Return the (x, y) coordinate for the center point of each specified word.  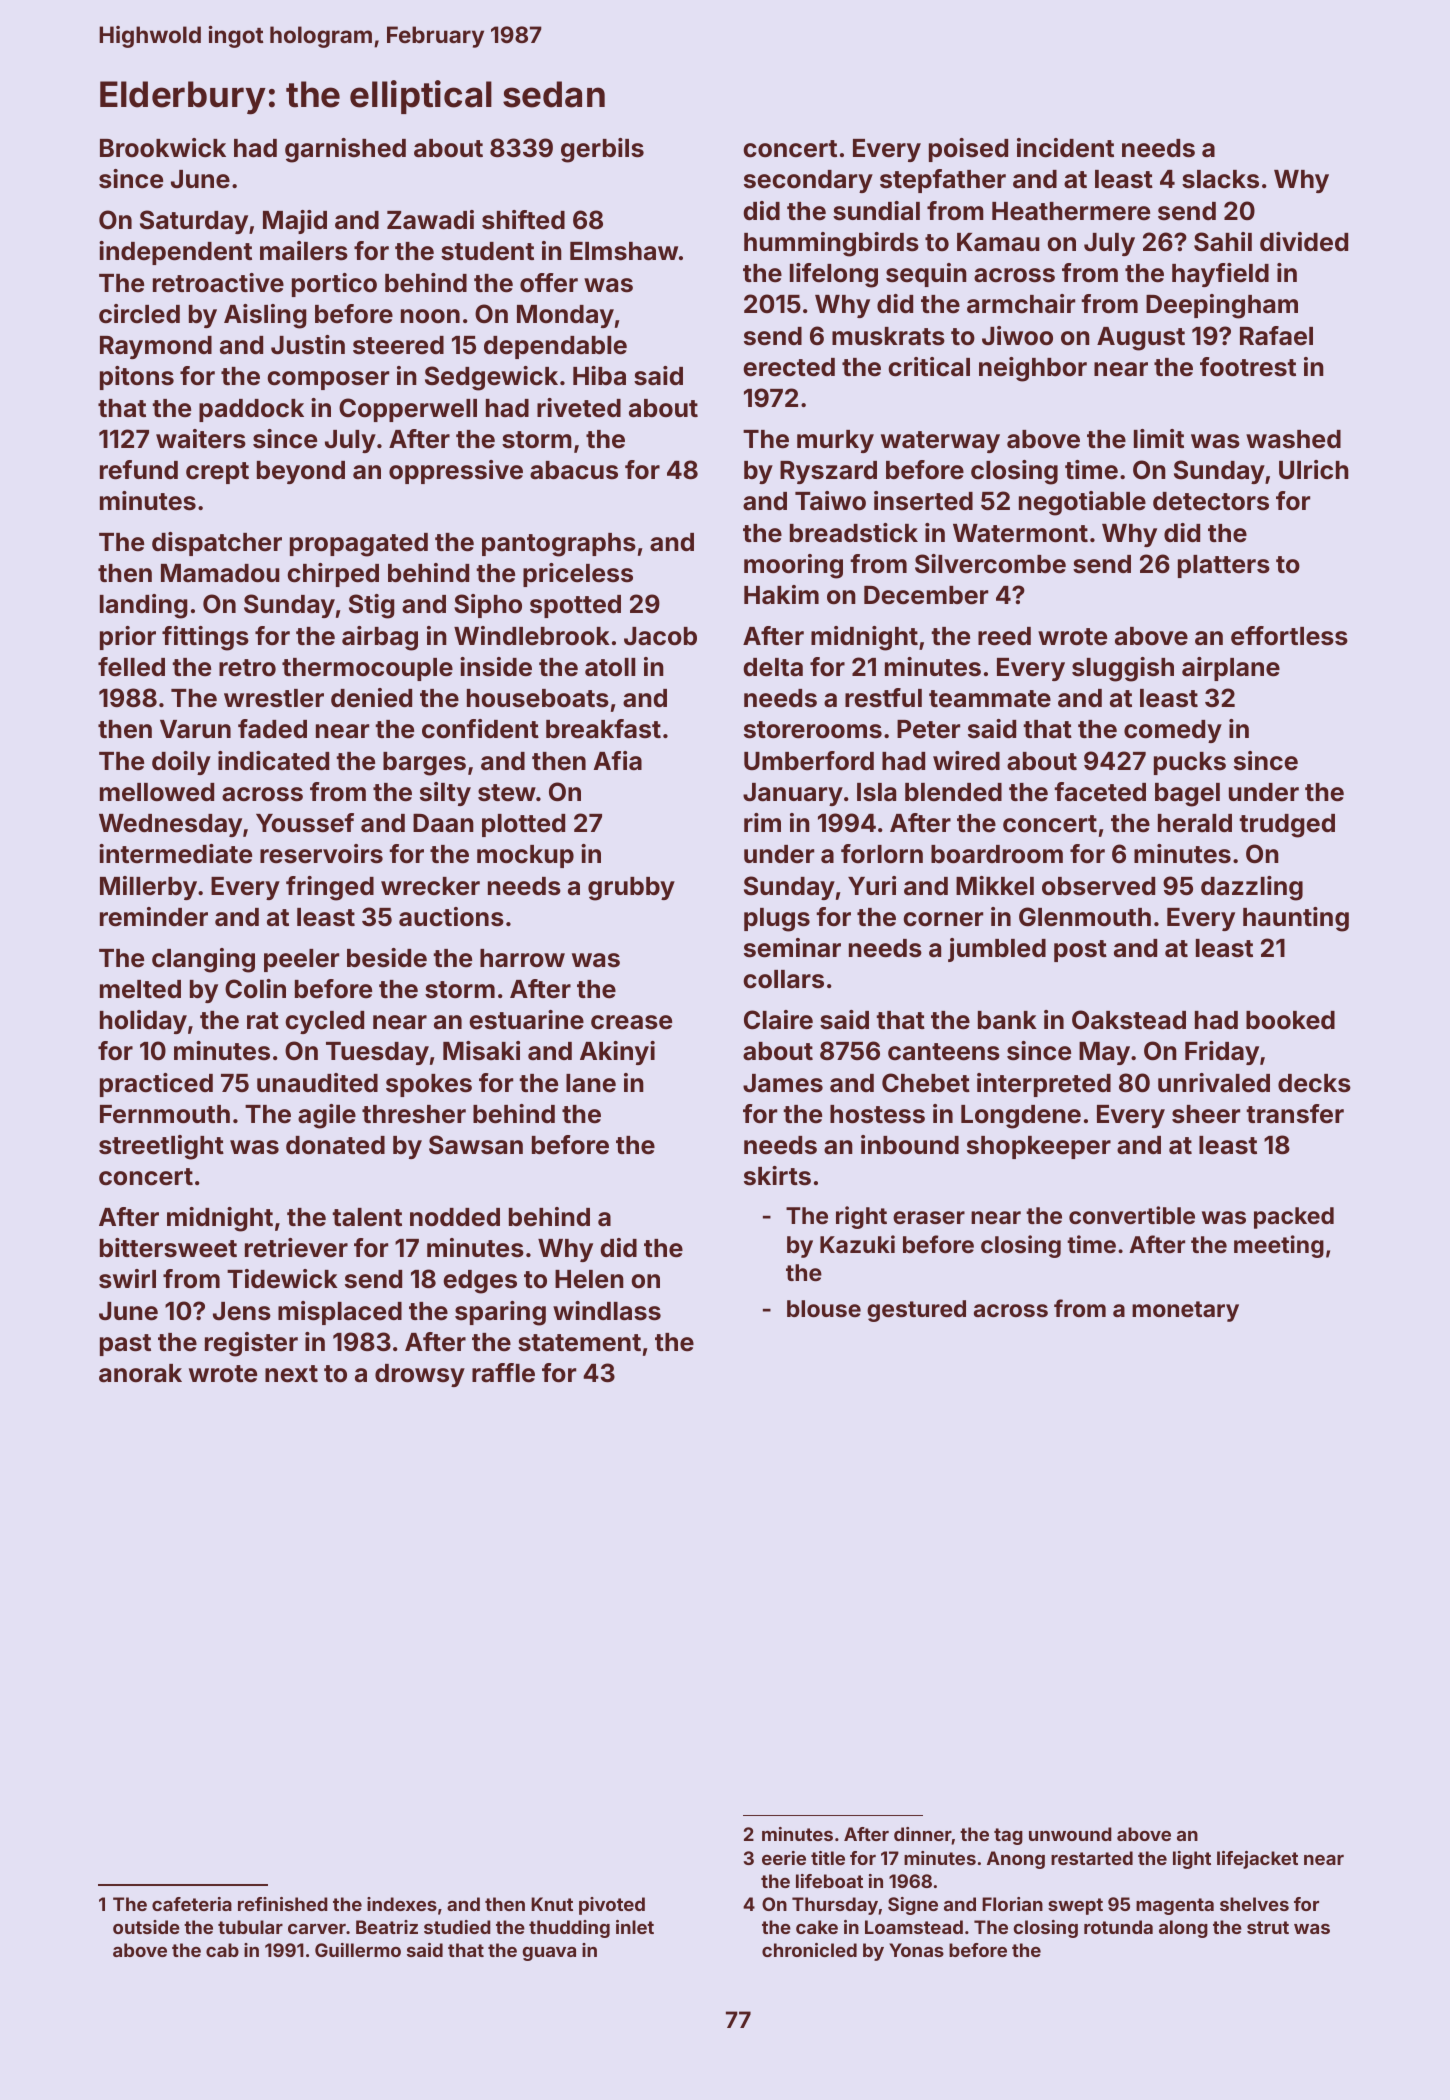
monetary (1185, 1311)
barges (424, 764)
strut (1268, 1927)
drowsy (420, 1375)
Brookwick (163, 148)
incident (1065, 148)
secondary (808, 181)
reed (1004, 636)
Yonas (916, 1950)
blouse (824, 1308)
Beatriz (387, 1927)
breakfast (603, 729)
